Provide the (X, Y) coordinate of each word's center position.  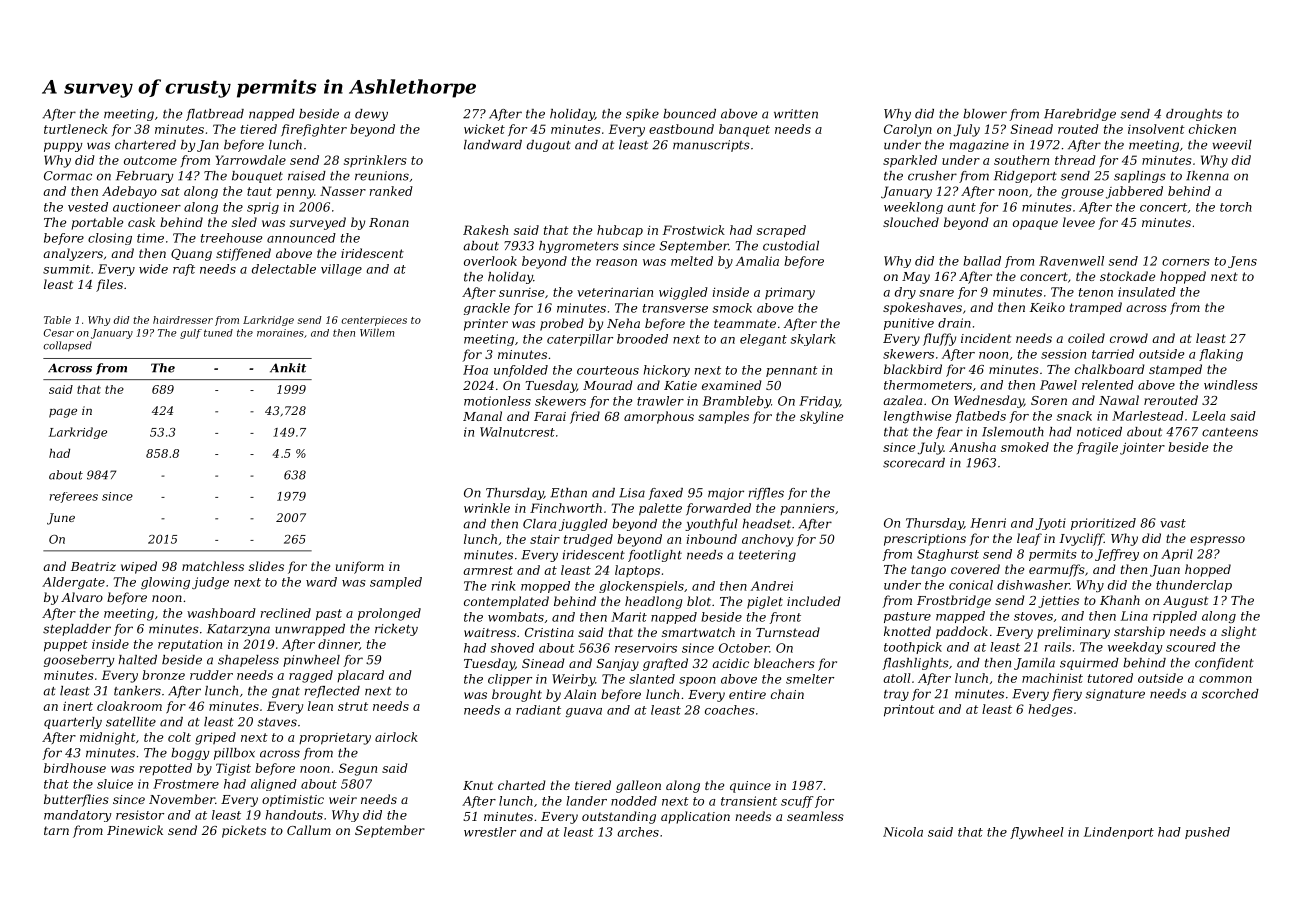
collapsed (67, 346)
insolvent (1156, 129)
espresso (1217, 541)
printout (909, 711)
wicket (484, 129)
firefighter (314, 130)
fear (949, 433)
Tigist (233, 769)
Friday (819, 402)
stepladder (77, 630)
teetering (767, 556)
